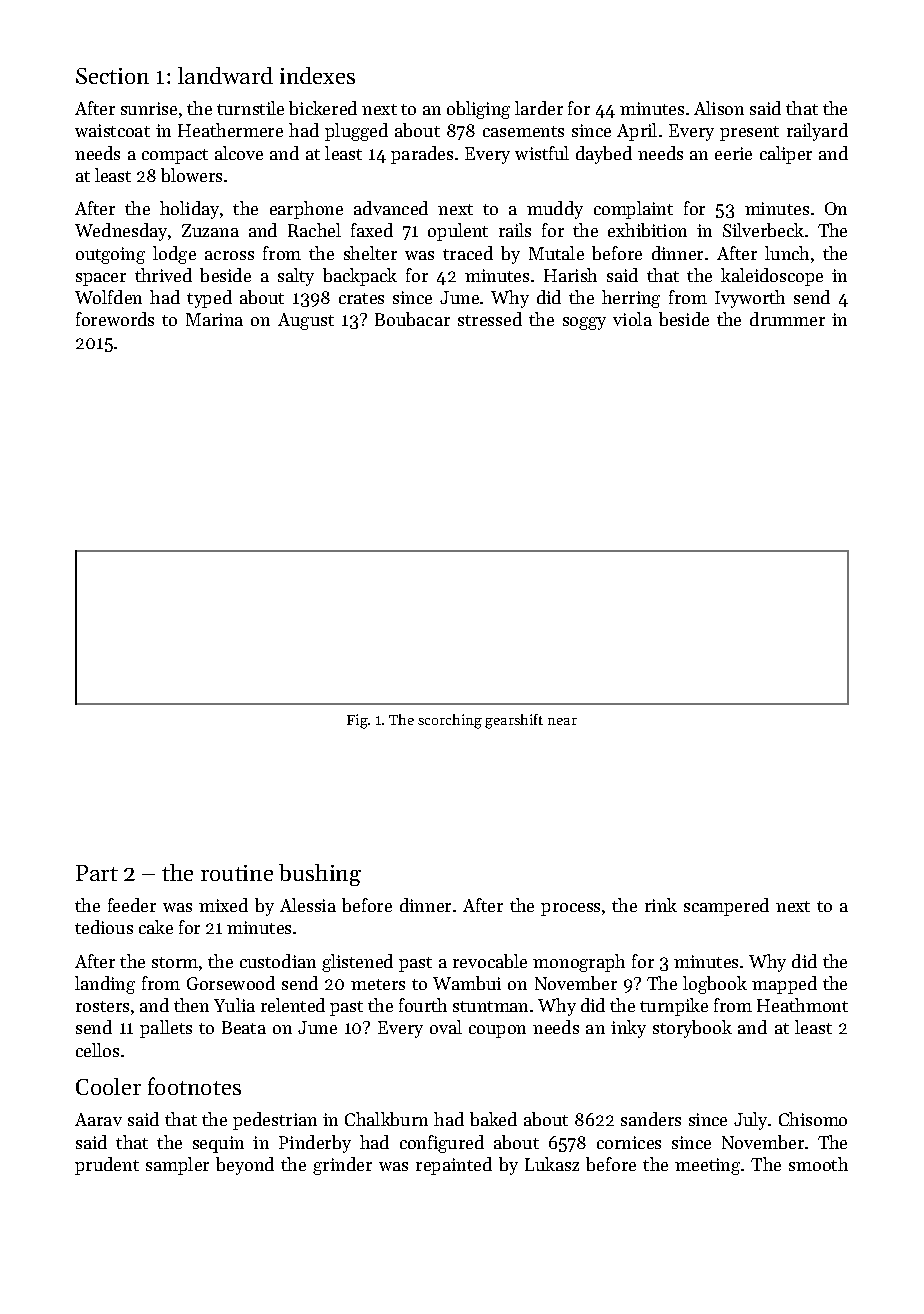  What do you see at coordinates (112, 76) in the screenshot?
I see `Section` at bounding box center [112, 76].
